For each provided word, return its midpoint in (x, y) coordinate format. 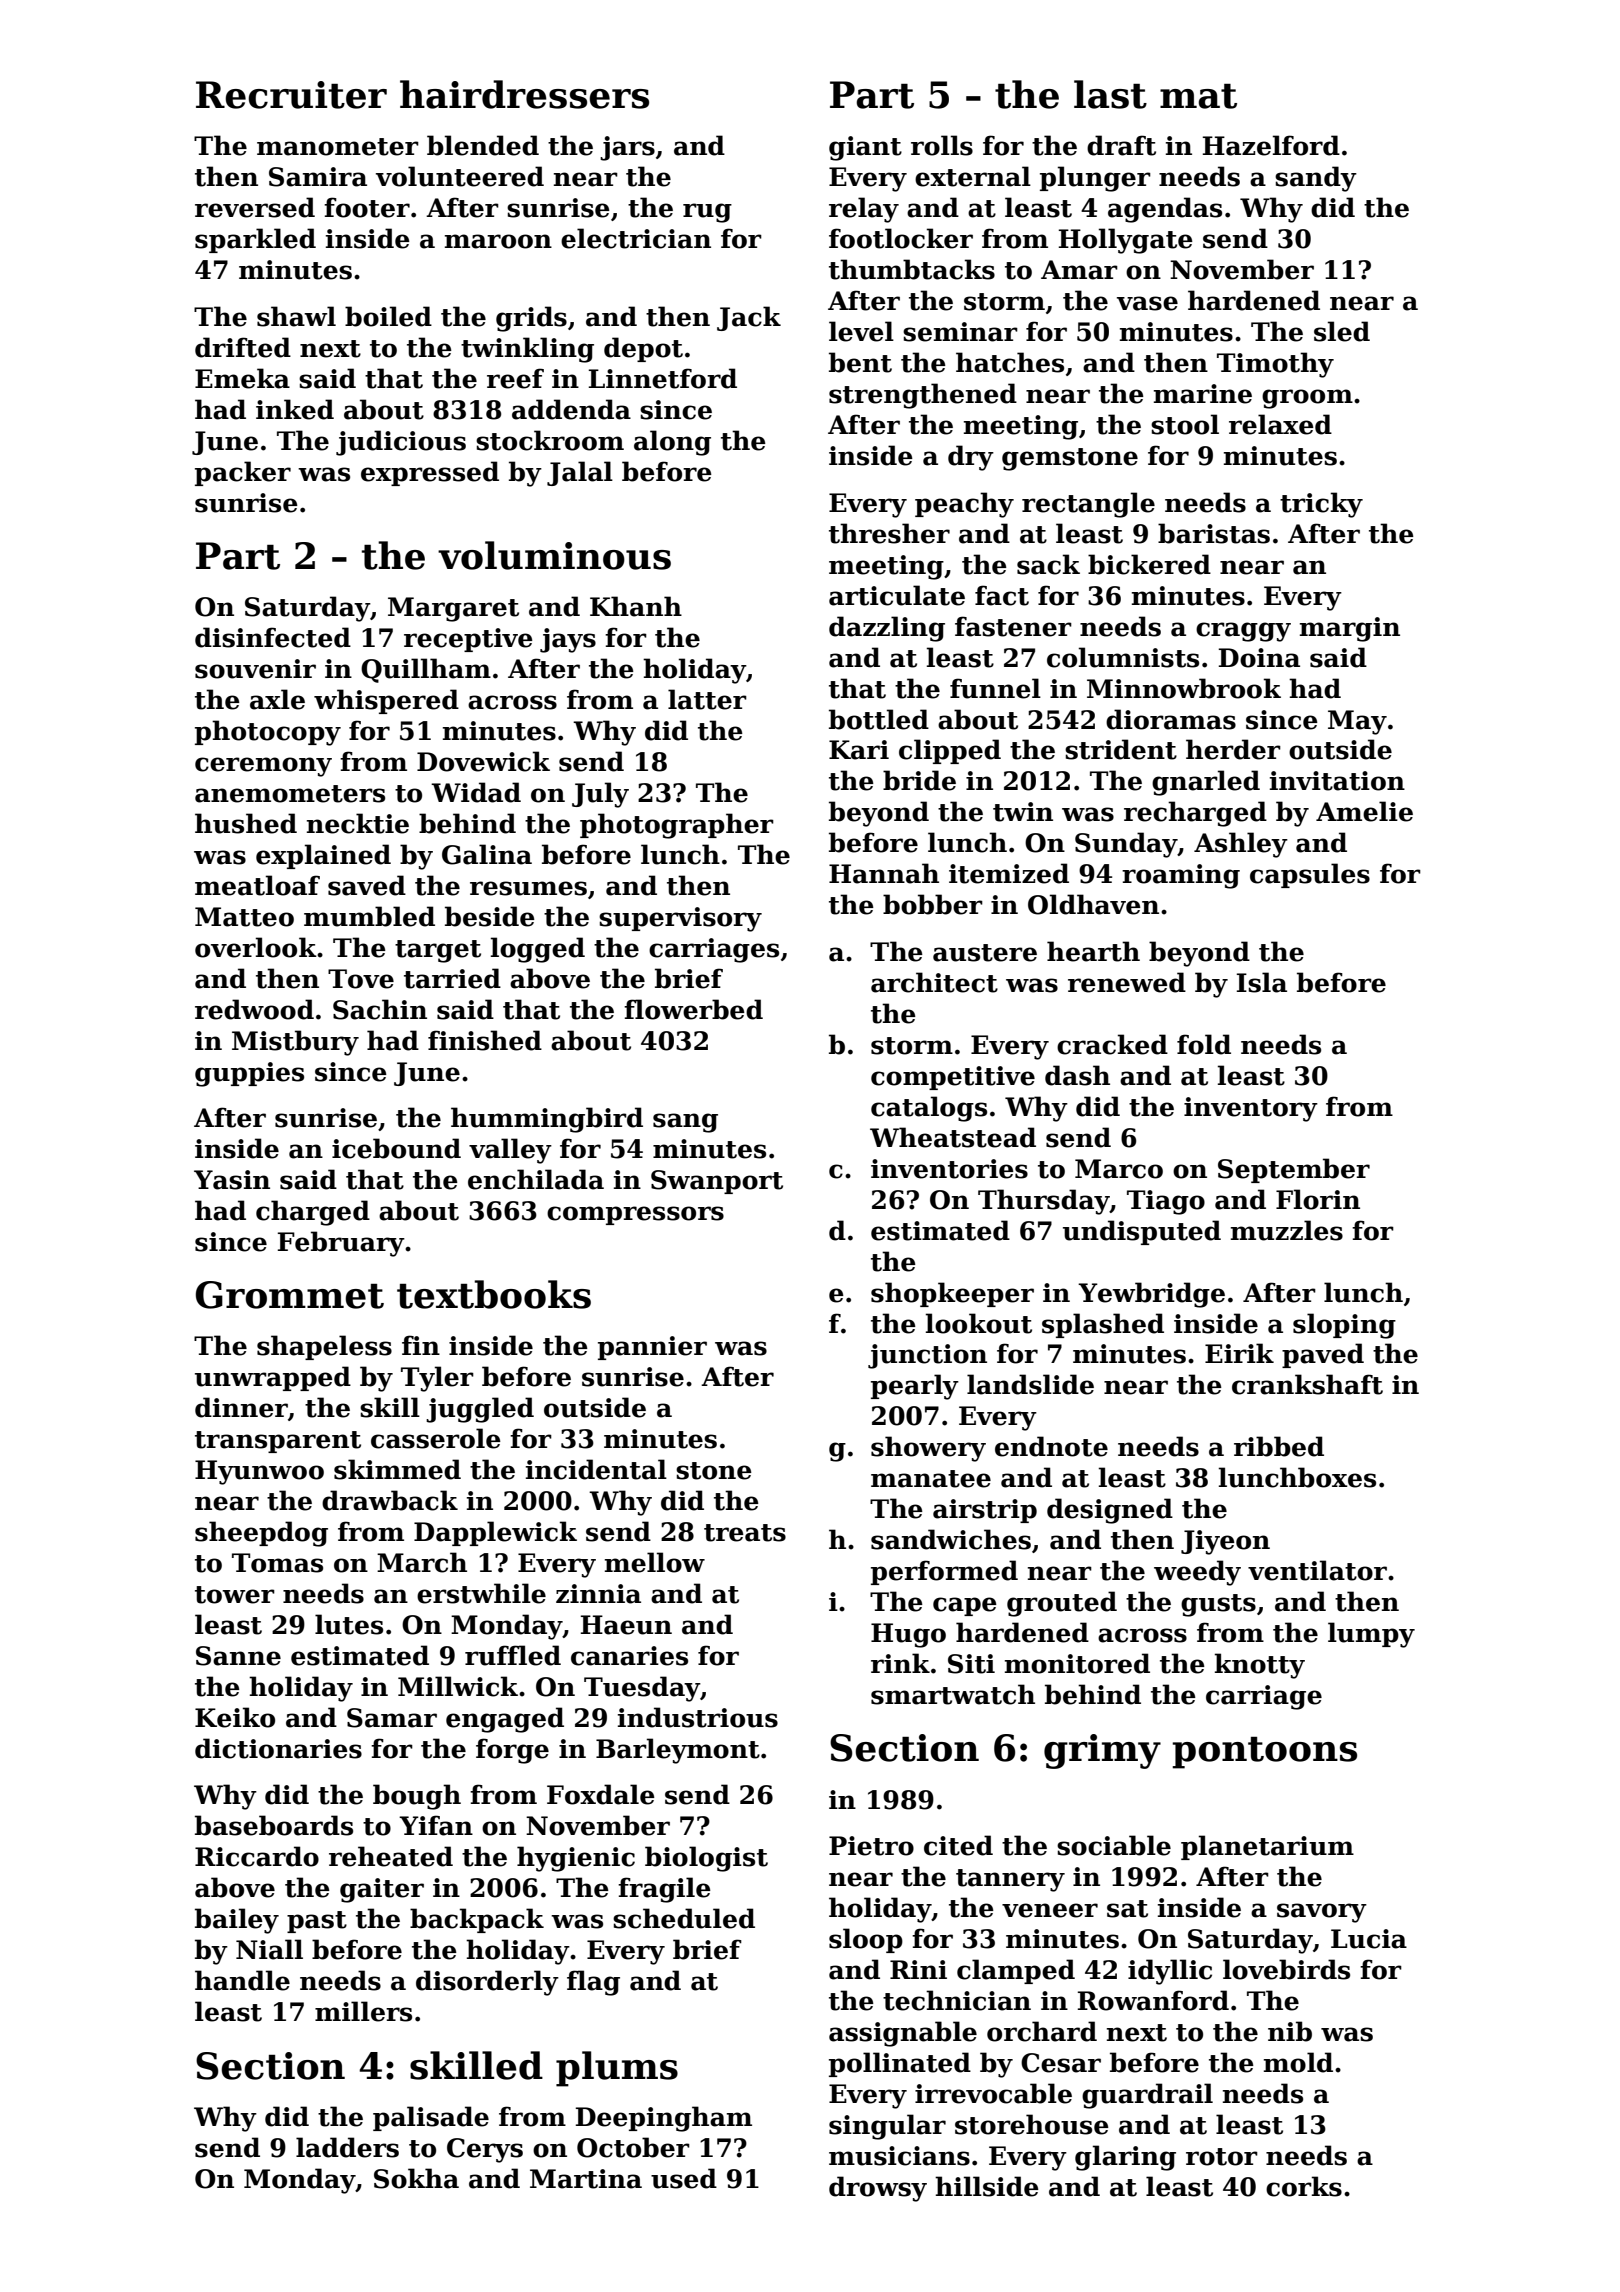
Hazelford (1271, 145)
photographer (677, 826)
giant (865, 148)
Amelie (1364, 811)
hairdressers (524, 94)
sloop (866, 1940)
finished (485, 1040)
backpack (477, 1920)
